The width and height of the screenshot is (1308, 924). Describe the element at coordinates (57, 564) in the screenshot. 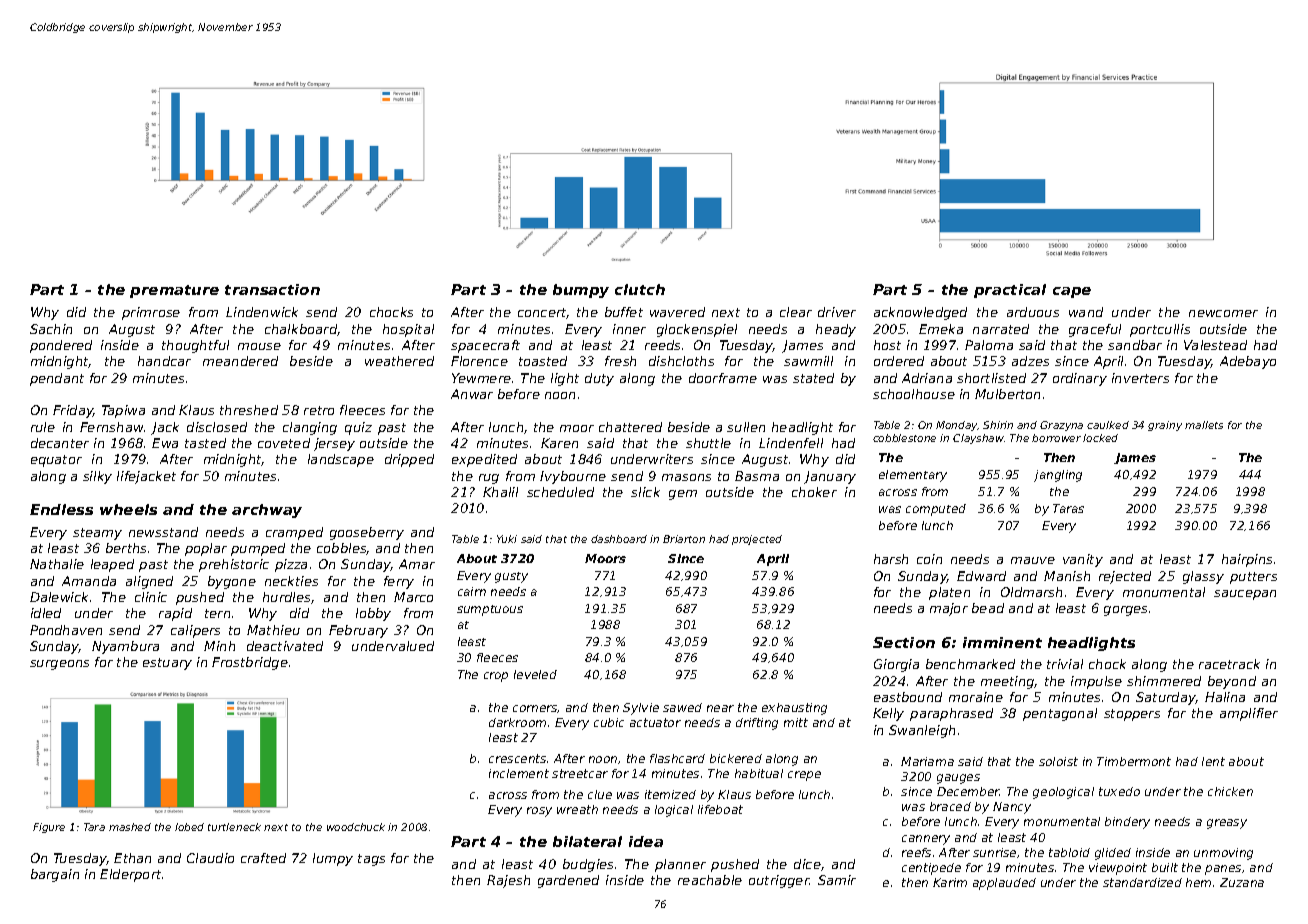

I see `Nathalie` at that location.
